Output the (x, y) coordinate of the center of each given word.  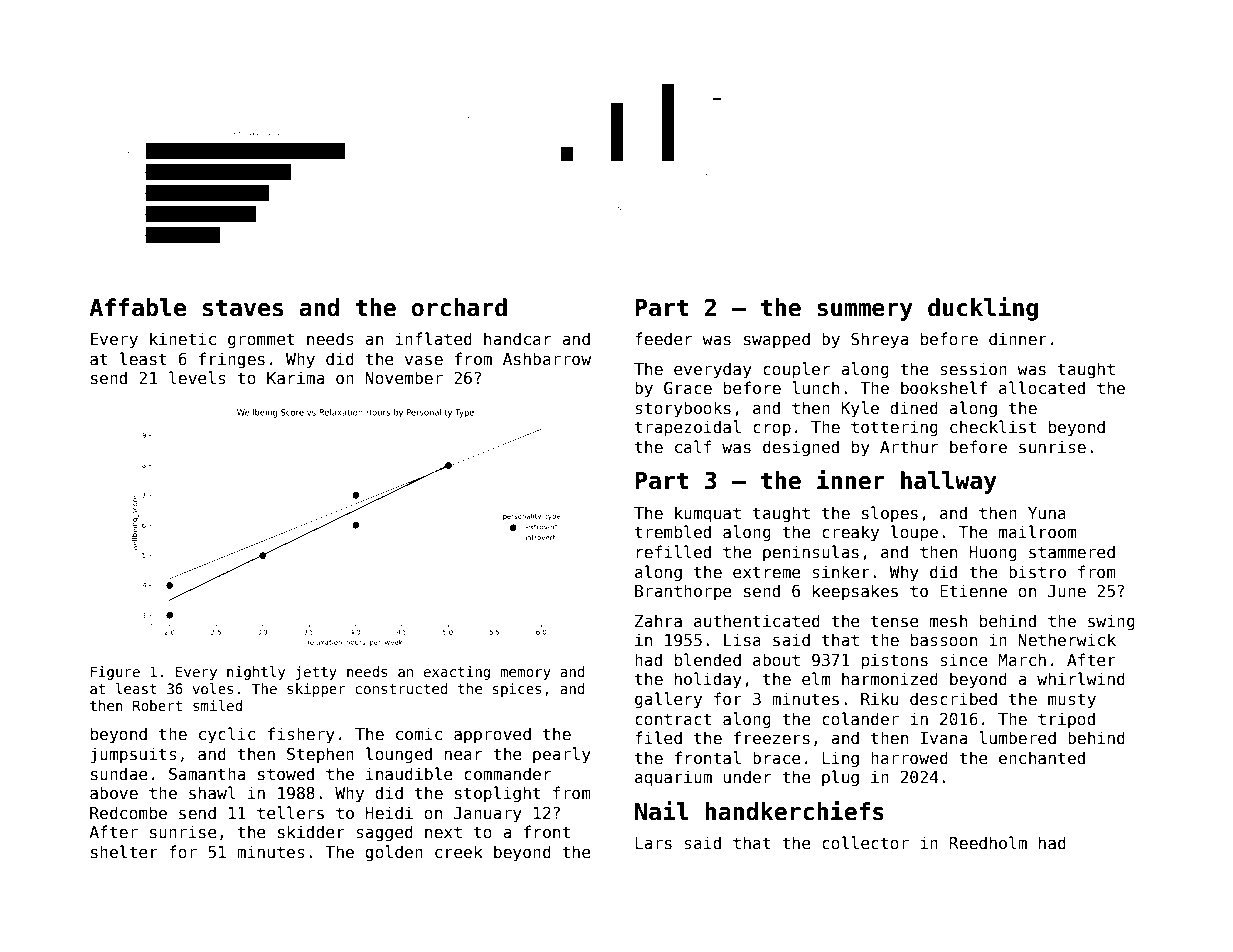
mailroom (1037, 531)
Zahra (658, 620)
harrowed (909, 757)
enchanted (1042, 757)
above (114, 792)
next (443, 832)
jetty (316, 673)
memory (525, 674)
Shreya (879, 340)
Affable (137, 307)
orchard (459, 307)
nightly (256, 673)
